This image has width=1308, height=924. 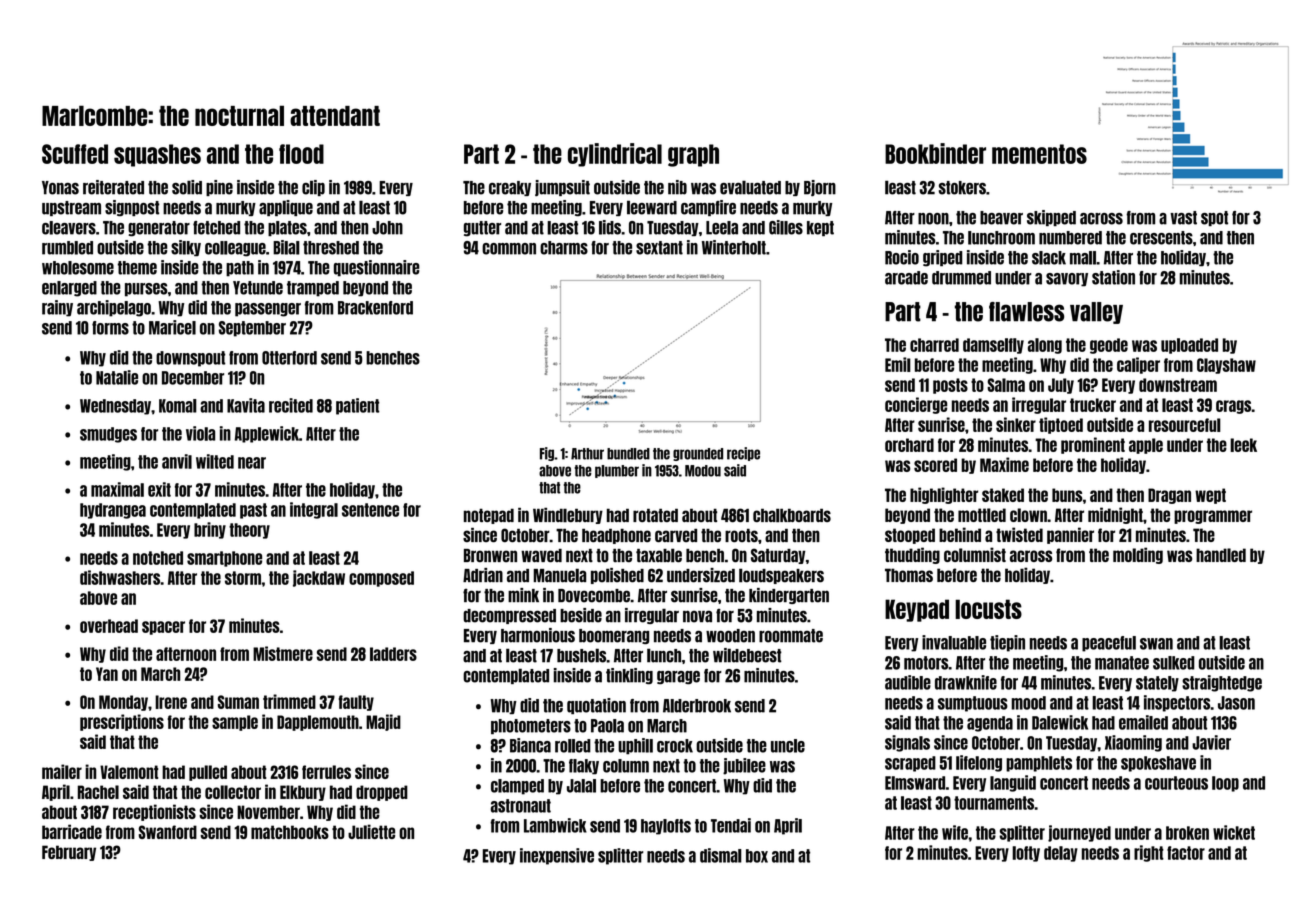 What do you see at coordinates (1149, 853) in the image?
I see `right` at bounding box center [1149, 853].
